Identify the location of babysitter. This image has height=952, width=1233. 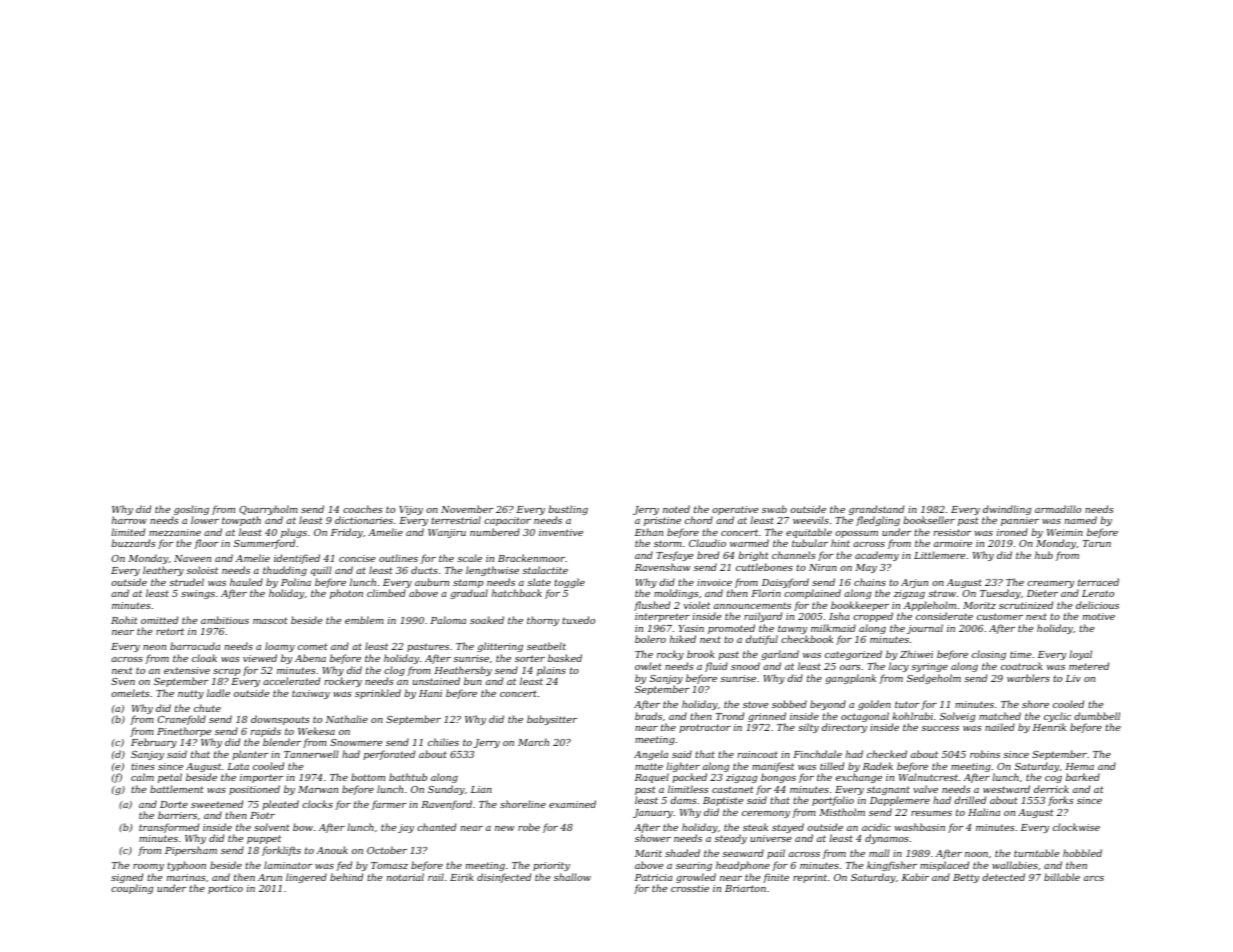
(552, 720).
